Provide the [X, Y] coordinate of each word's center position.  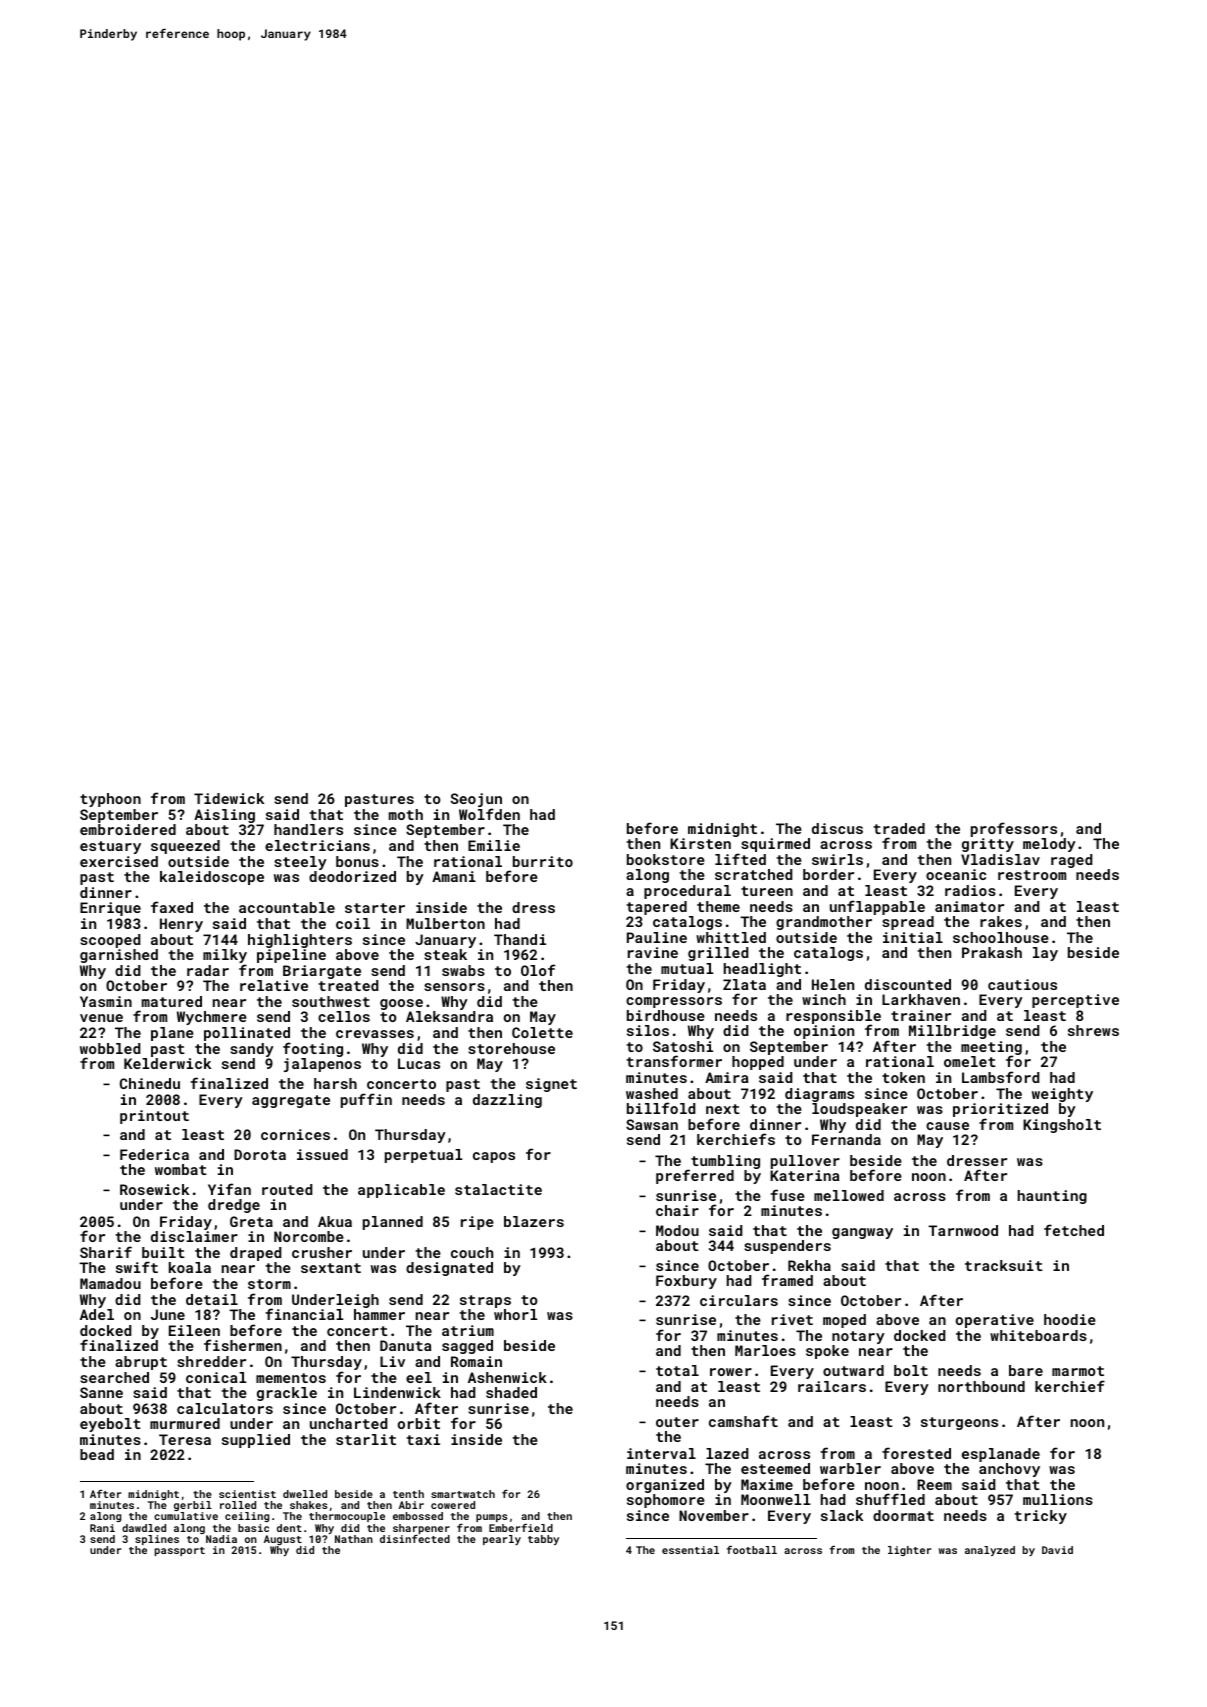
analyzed [990, 1551]
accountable [287, 907]
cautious [1022, 984]
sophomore [666, 1501]
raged [1071, 861]
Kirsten [700, 843]
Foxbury [686, 1282]
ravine [653, 952]
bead [97, 1454]
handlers [308, 829]
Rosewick [154, 1189]
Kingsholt [1062, 1126]
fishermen [243, 1345]
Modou [677, 1230]
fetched [1074, 1230]
